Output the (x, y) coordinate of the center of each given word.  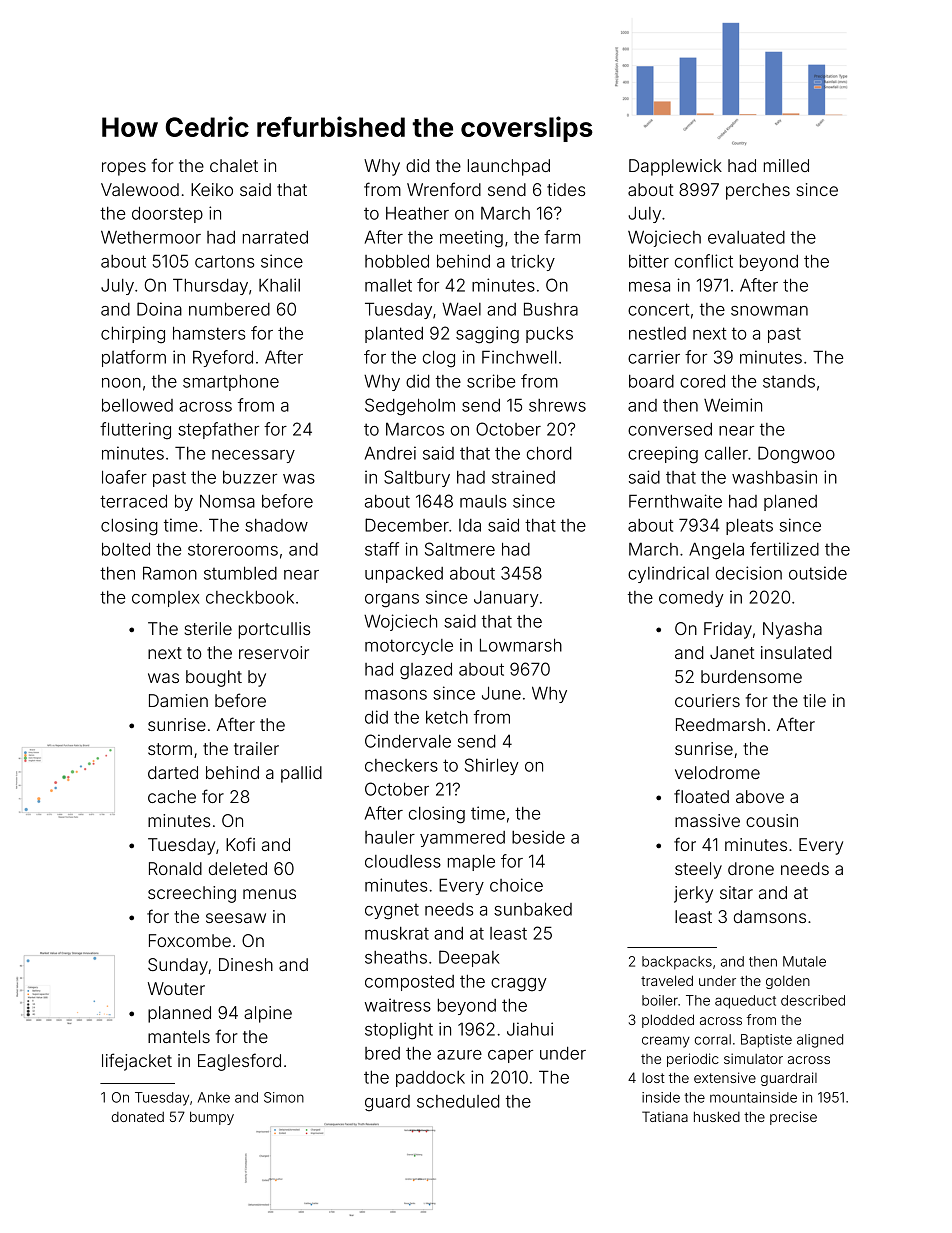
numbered (229, 309)
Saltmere (460, 549)
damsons (770, 916)
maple (471, 863)
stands (789, 381)
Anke (214, 1097)
